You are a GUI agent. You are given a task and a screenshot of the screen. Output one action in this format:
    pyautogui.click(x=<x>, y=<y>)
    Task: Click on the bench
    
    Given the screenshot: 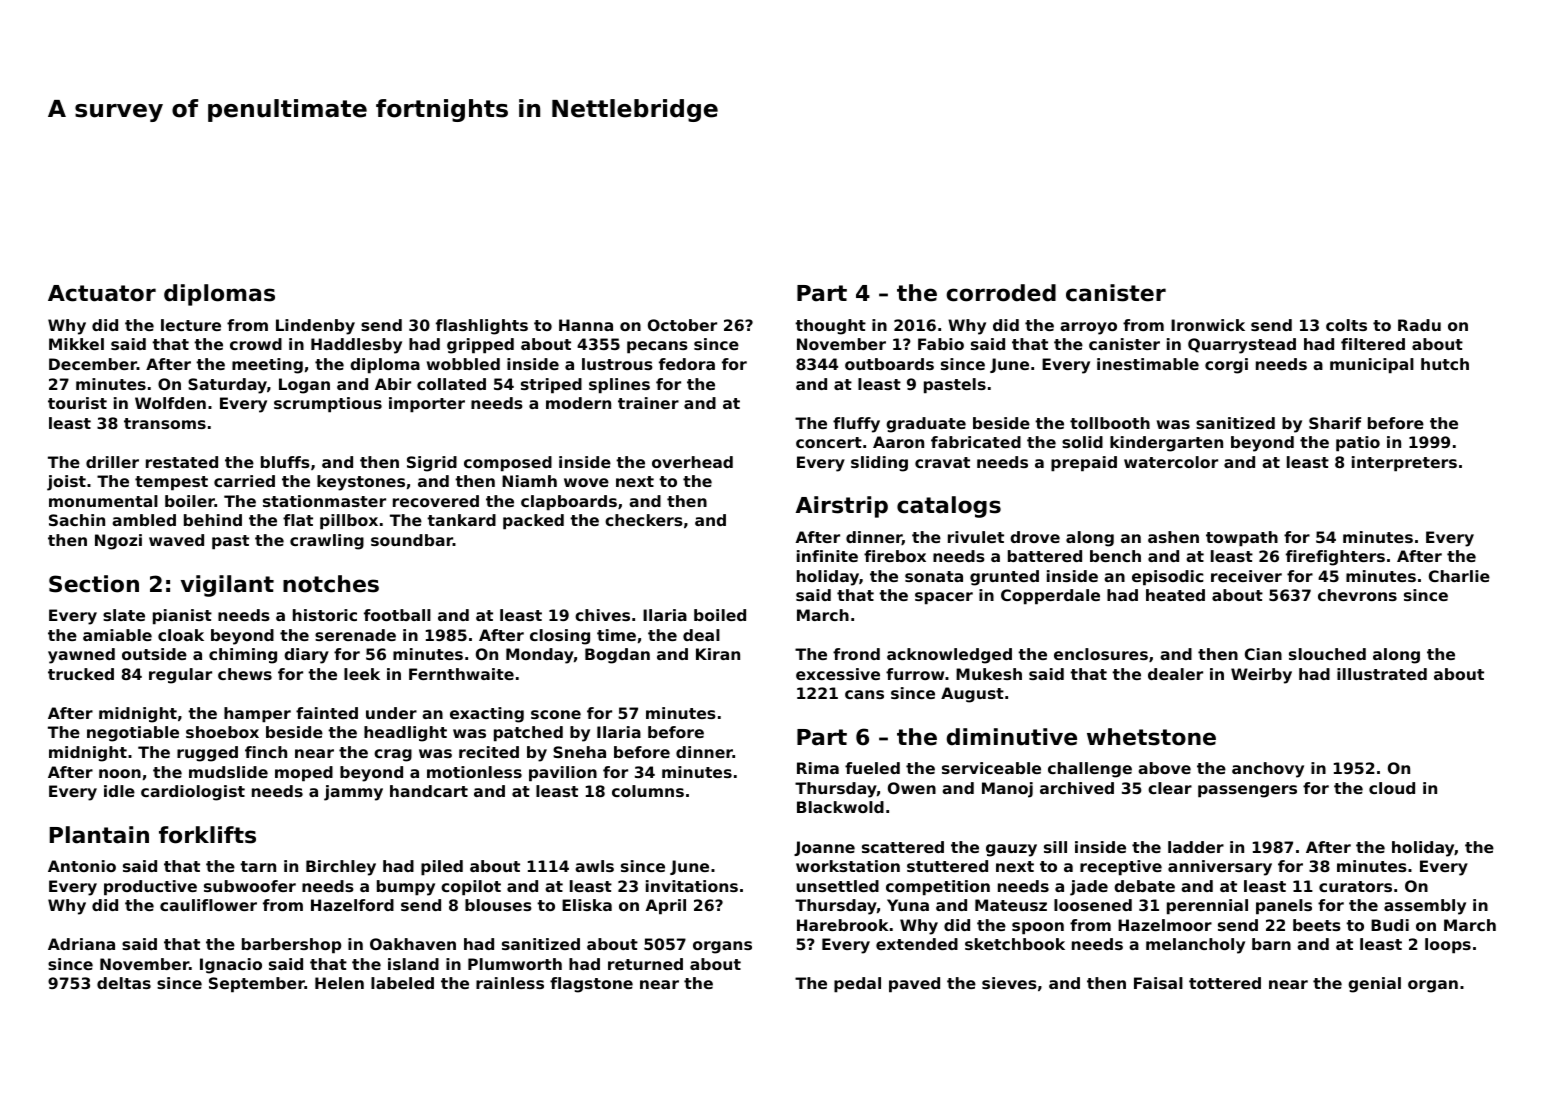 What is the action you would take?
    pyautogui.click(x=1115, y=556)
